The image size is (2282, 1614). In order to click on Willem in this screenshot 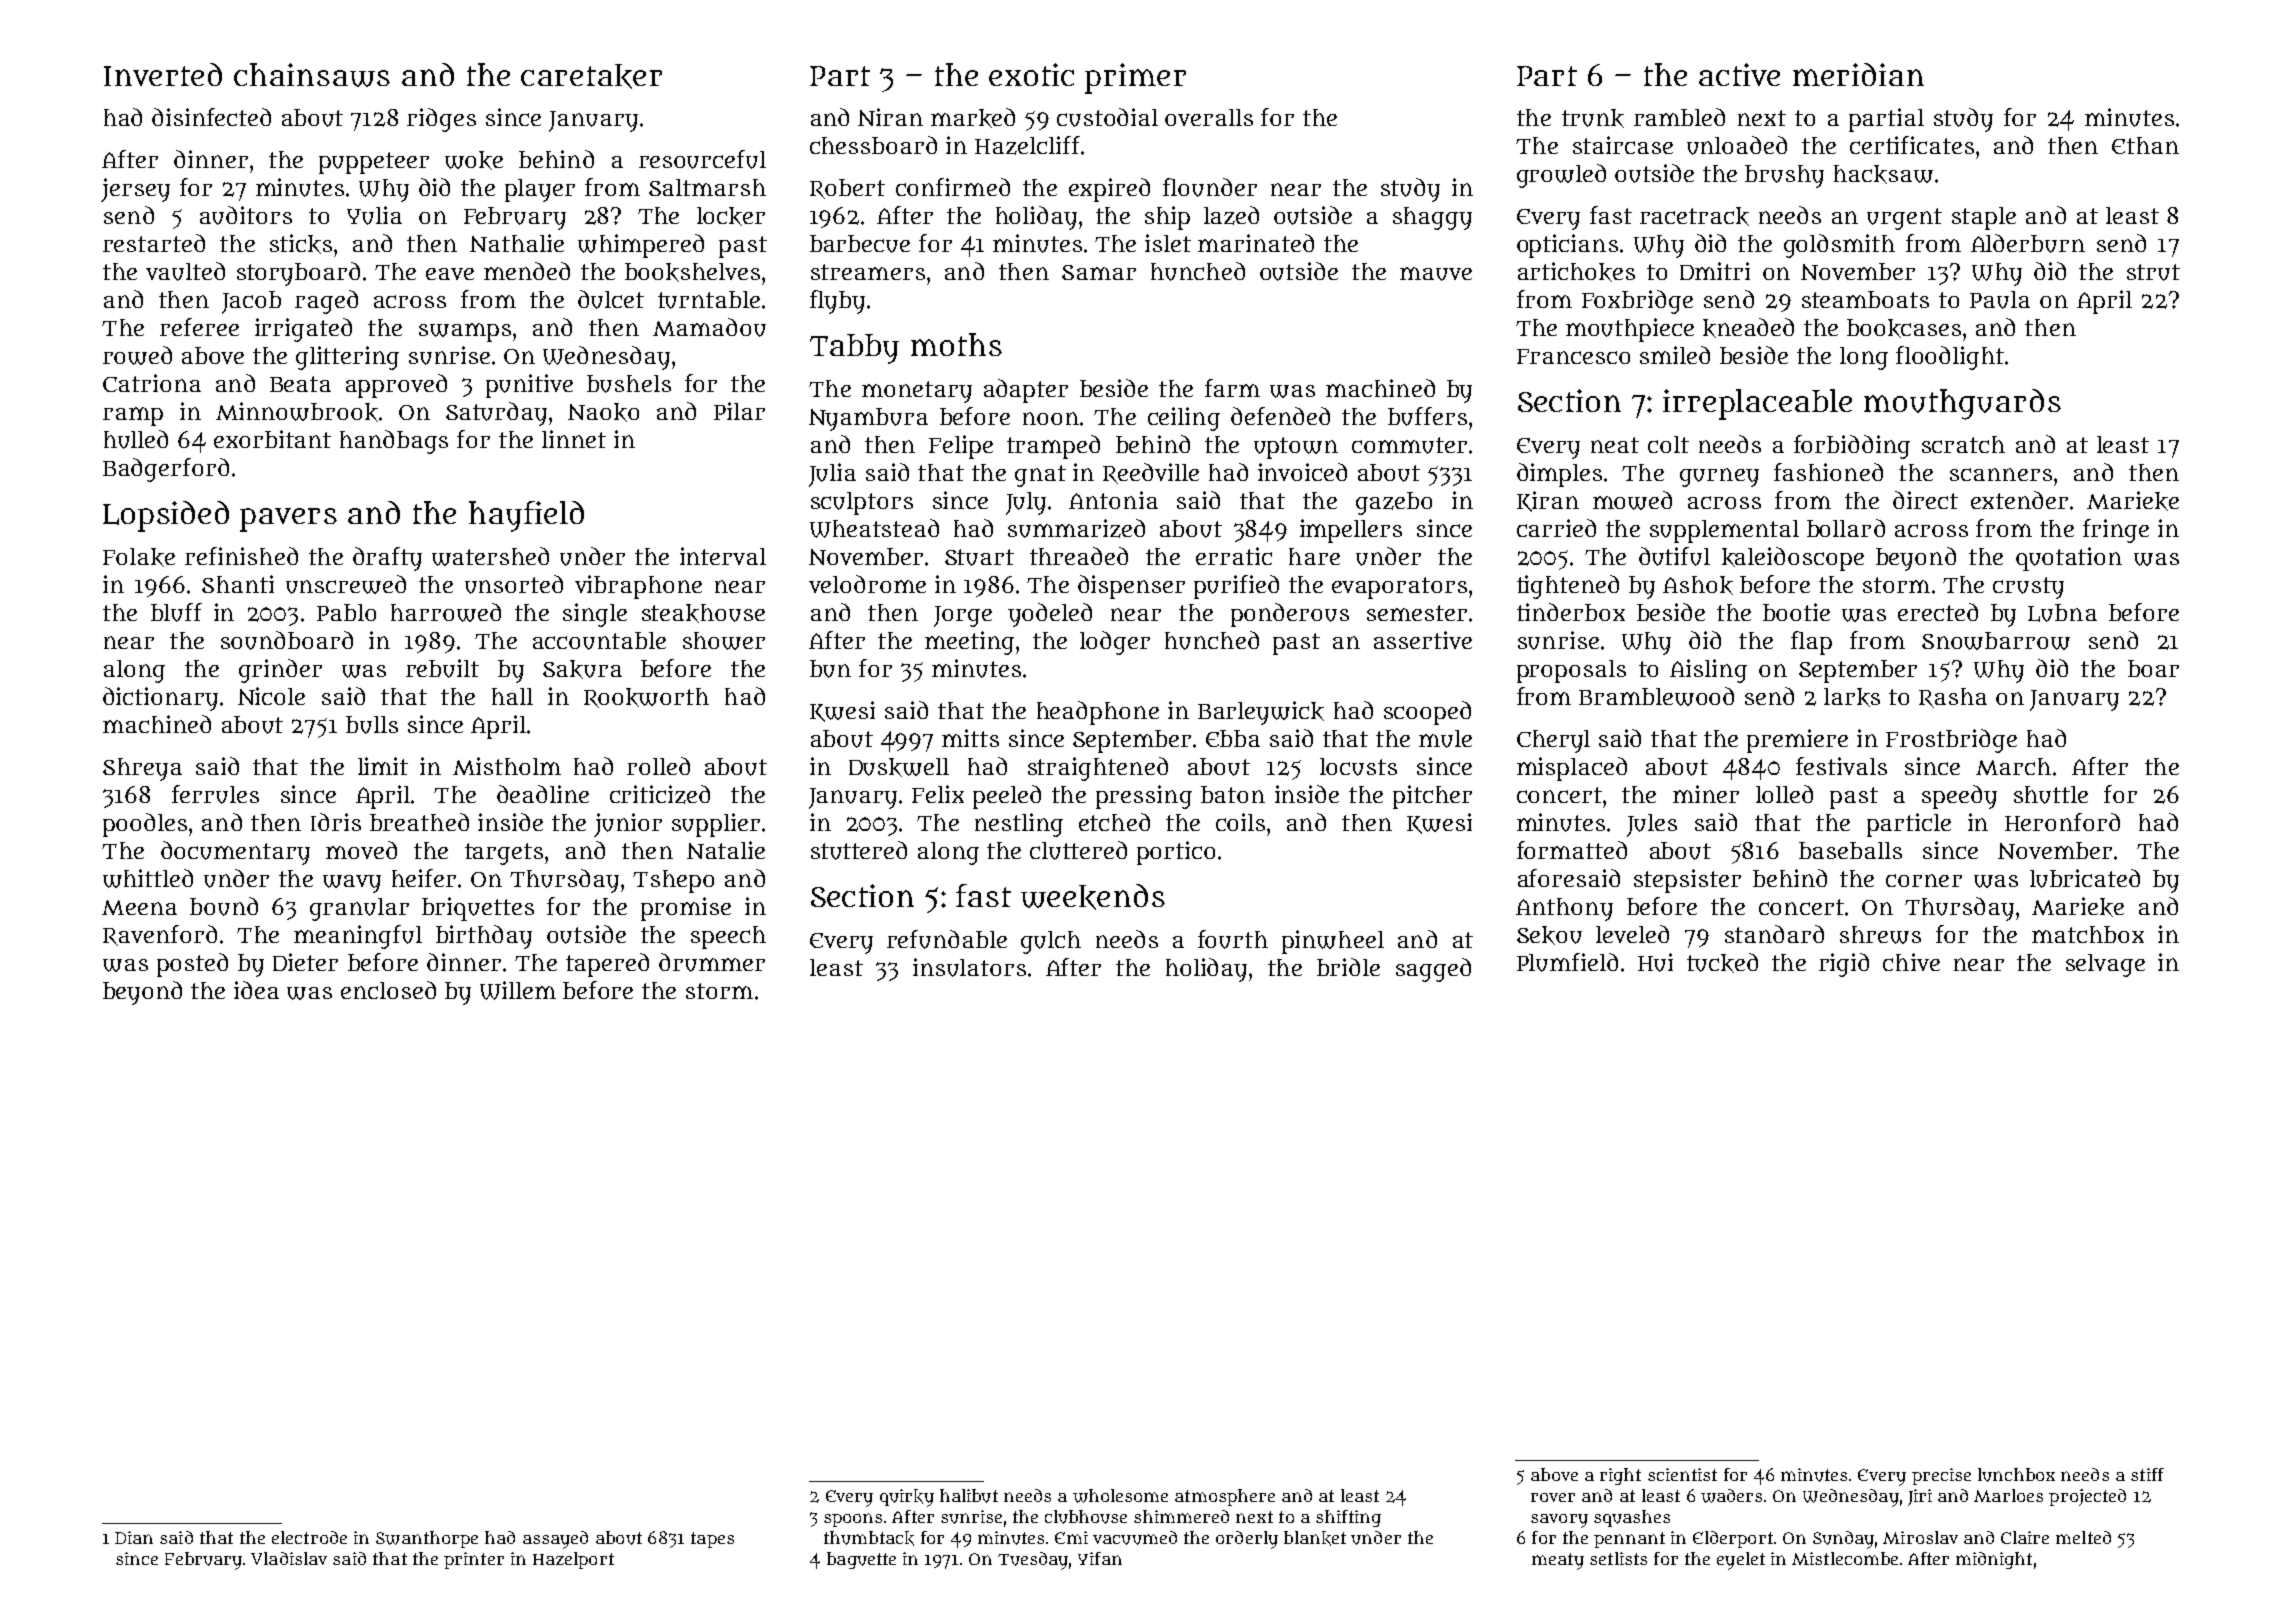, I will do `click(518, 990)`.
